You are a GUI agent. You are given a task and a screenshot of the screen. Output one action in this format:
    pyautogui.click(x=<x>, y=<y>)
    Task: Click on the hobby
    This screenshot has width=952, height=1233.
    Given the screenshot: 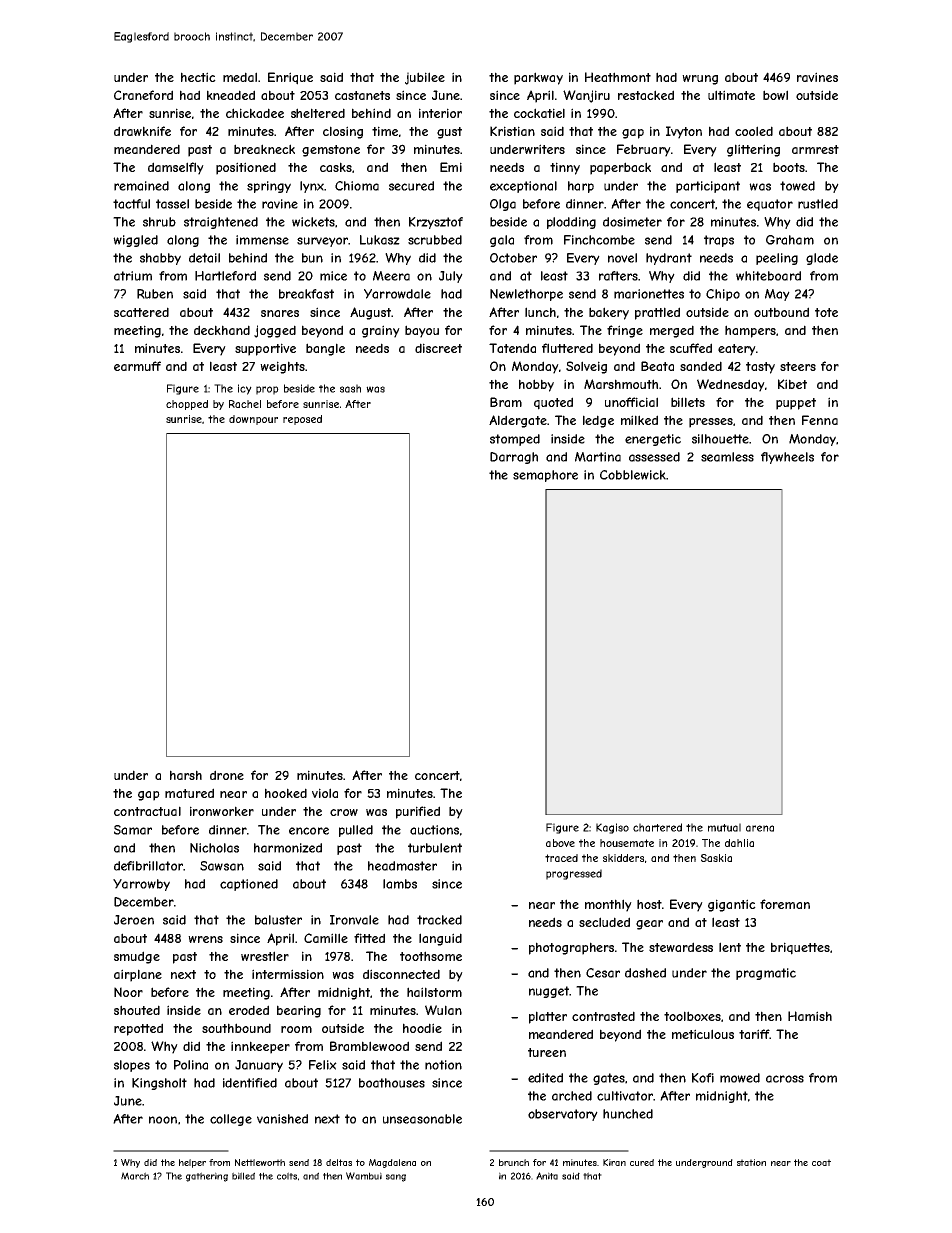 What is the action you would take?
    pyautogui.click(x=536, y=385)
